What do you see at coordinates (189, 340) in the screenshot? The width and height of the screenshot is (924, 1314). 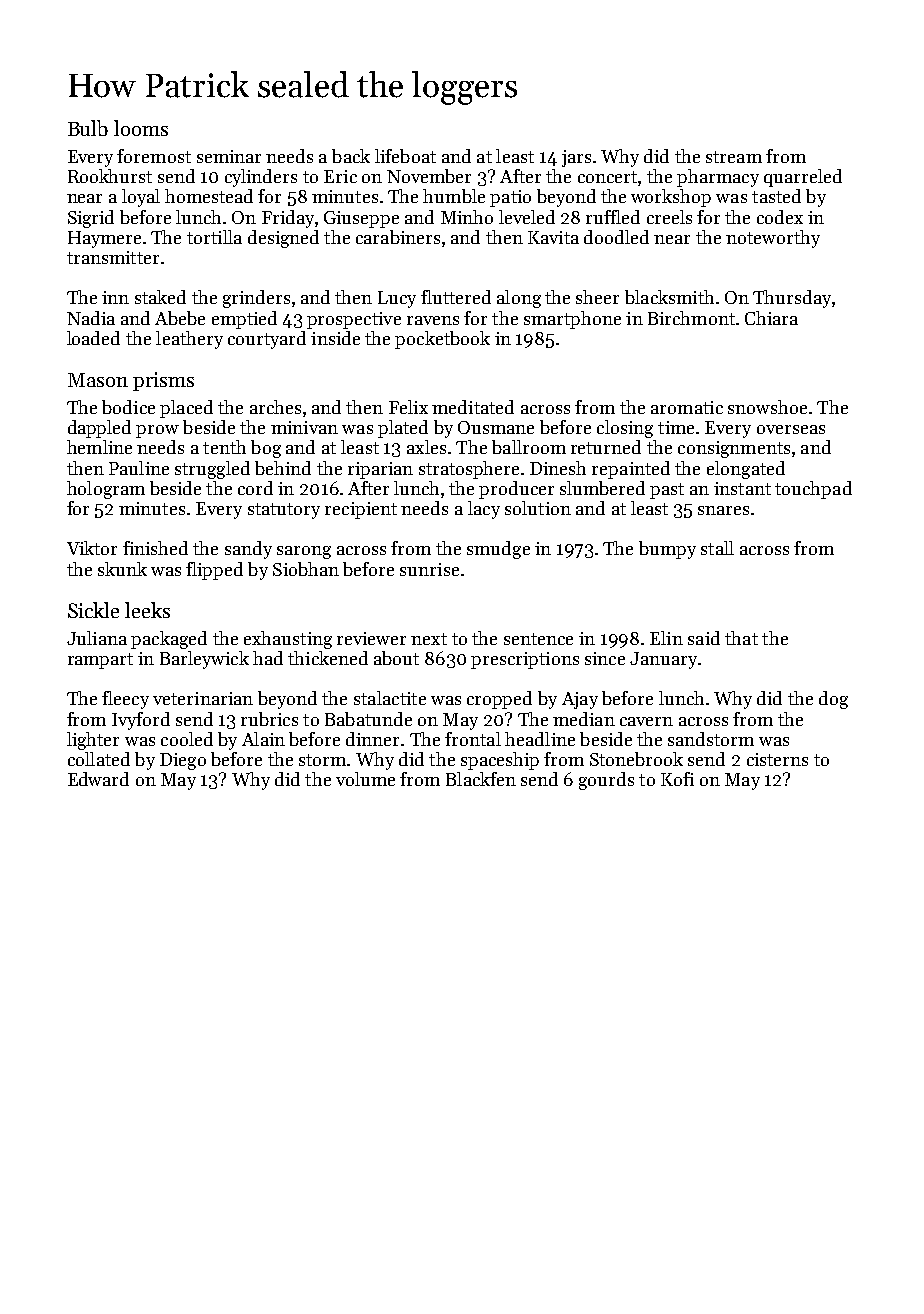 I see `leathery` at bounding box center [189, 340].
